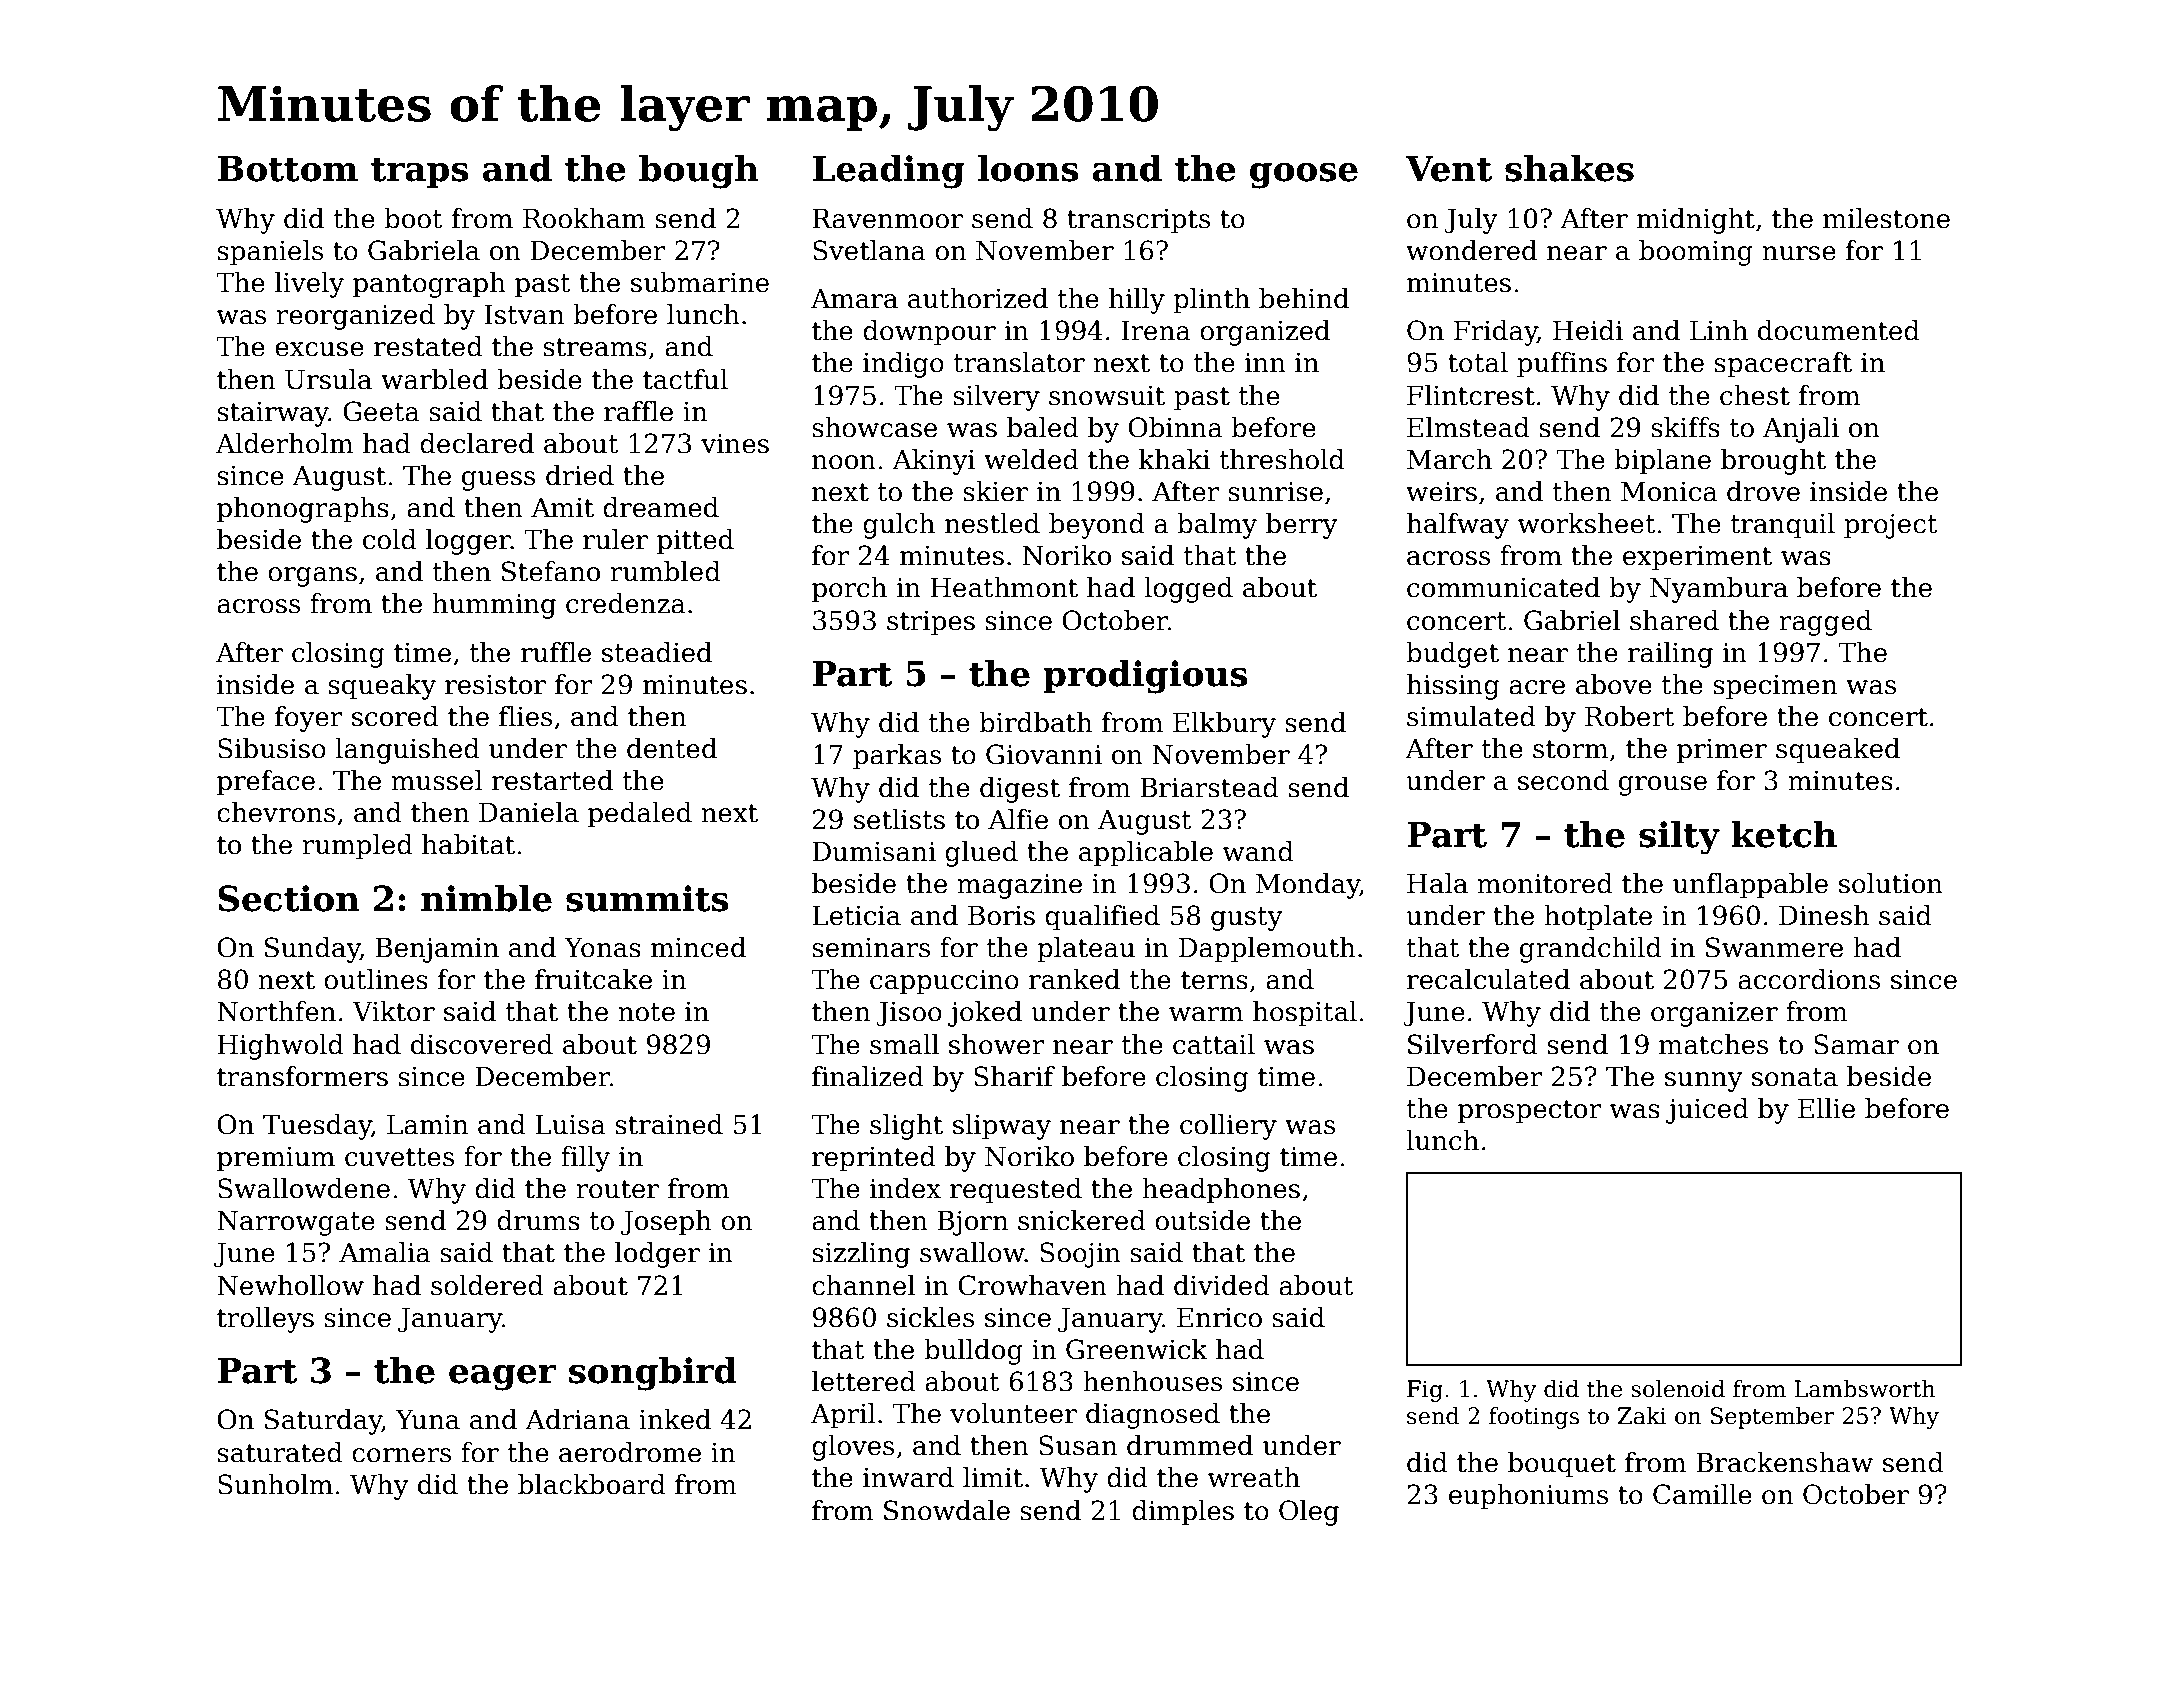  Describe the element at coordinates (1190, 1445) in the page. I see `drummed` at that location.
